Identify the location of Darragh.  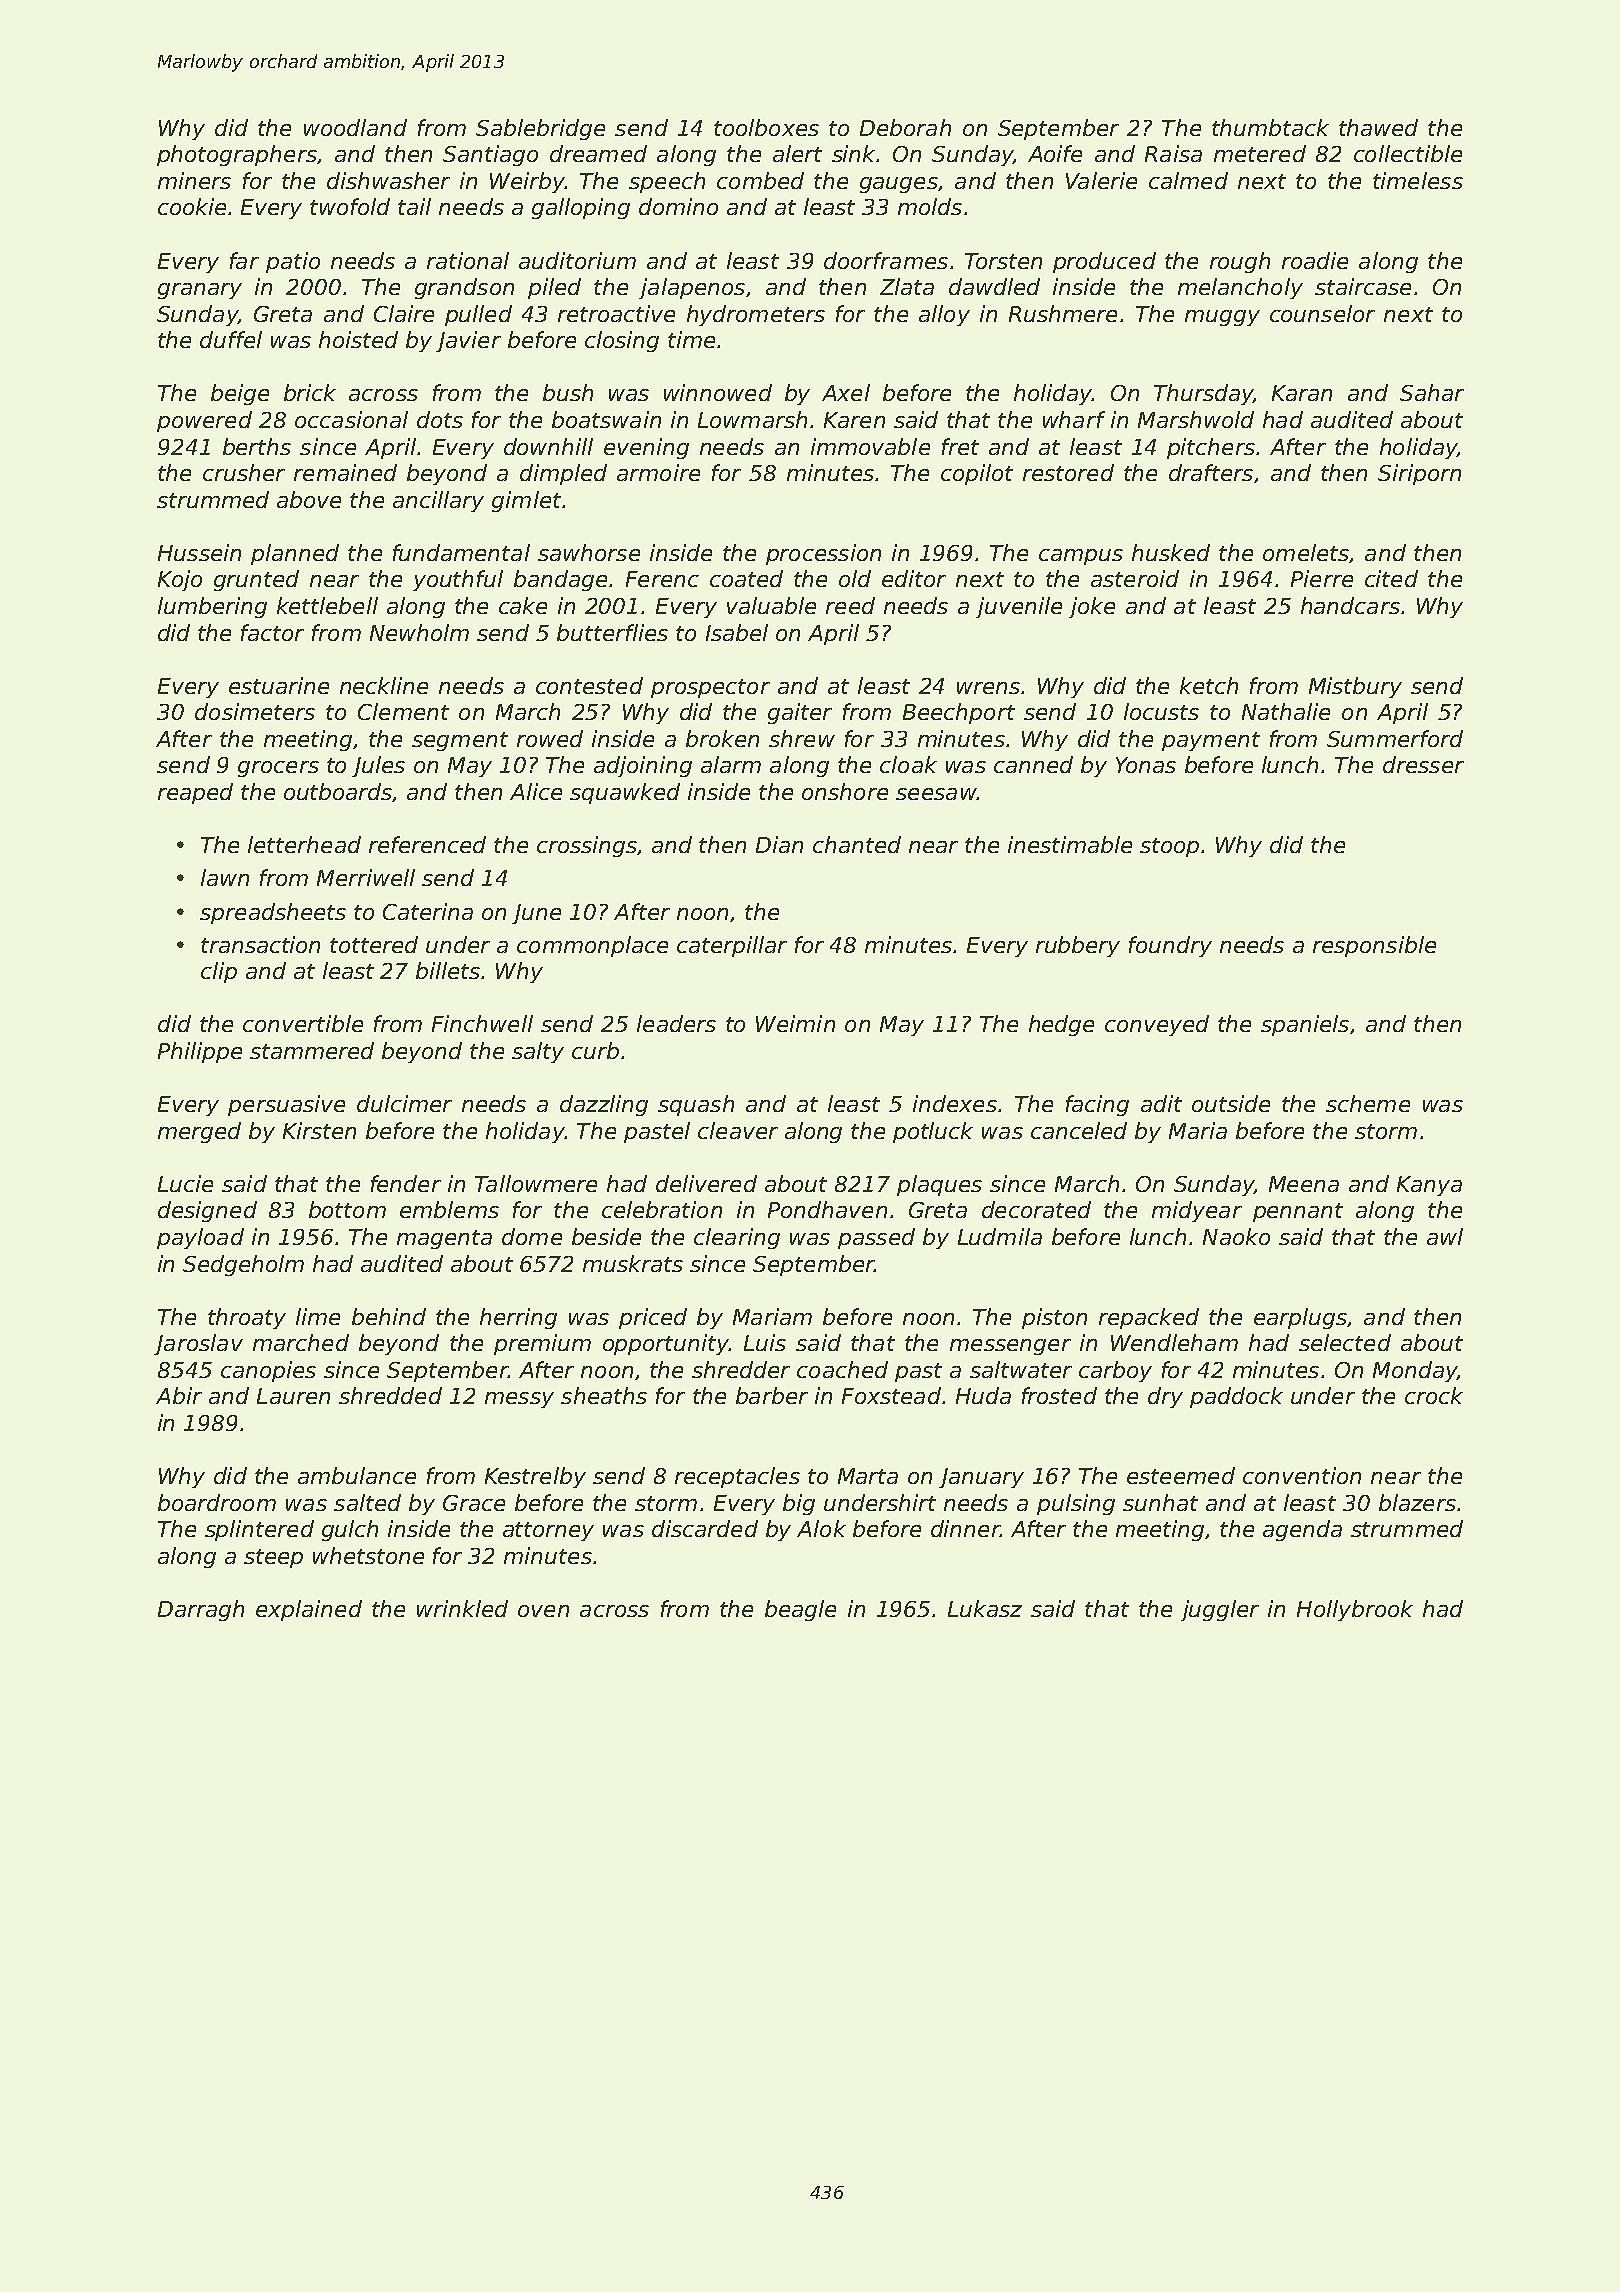
(201, 1610).
